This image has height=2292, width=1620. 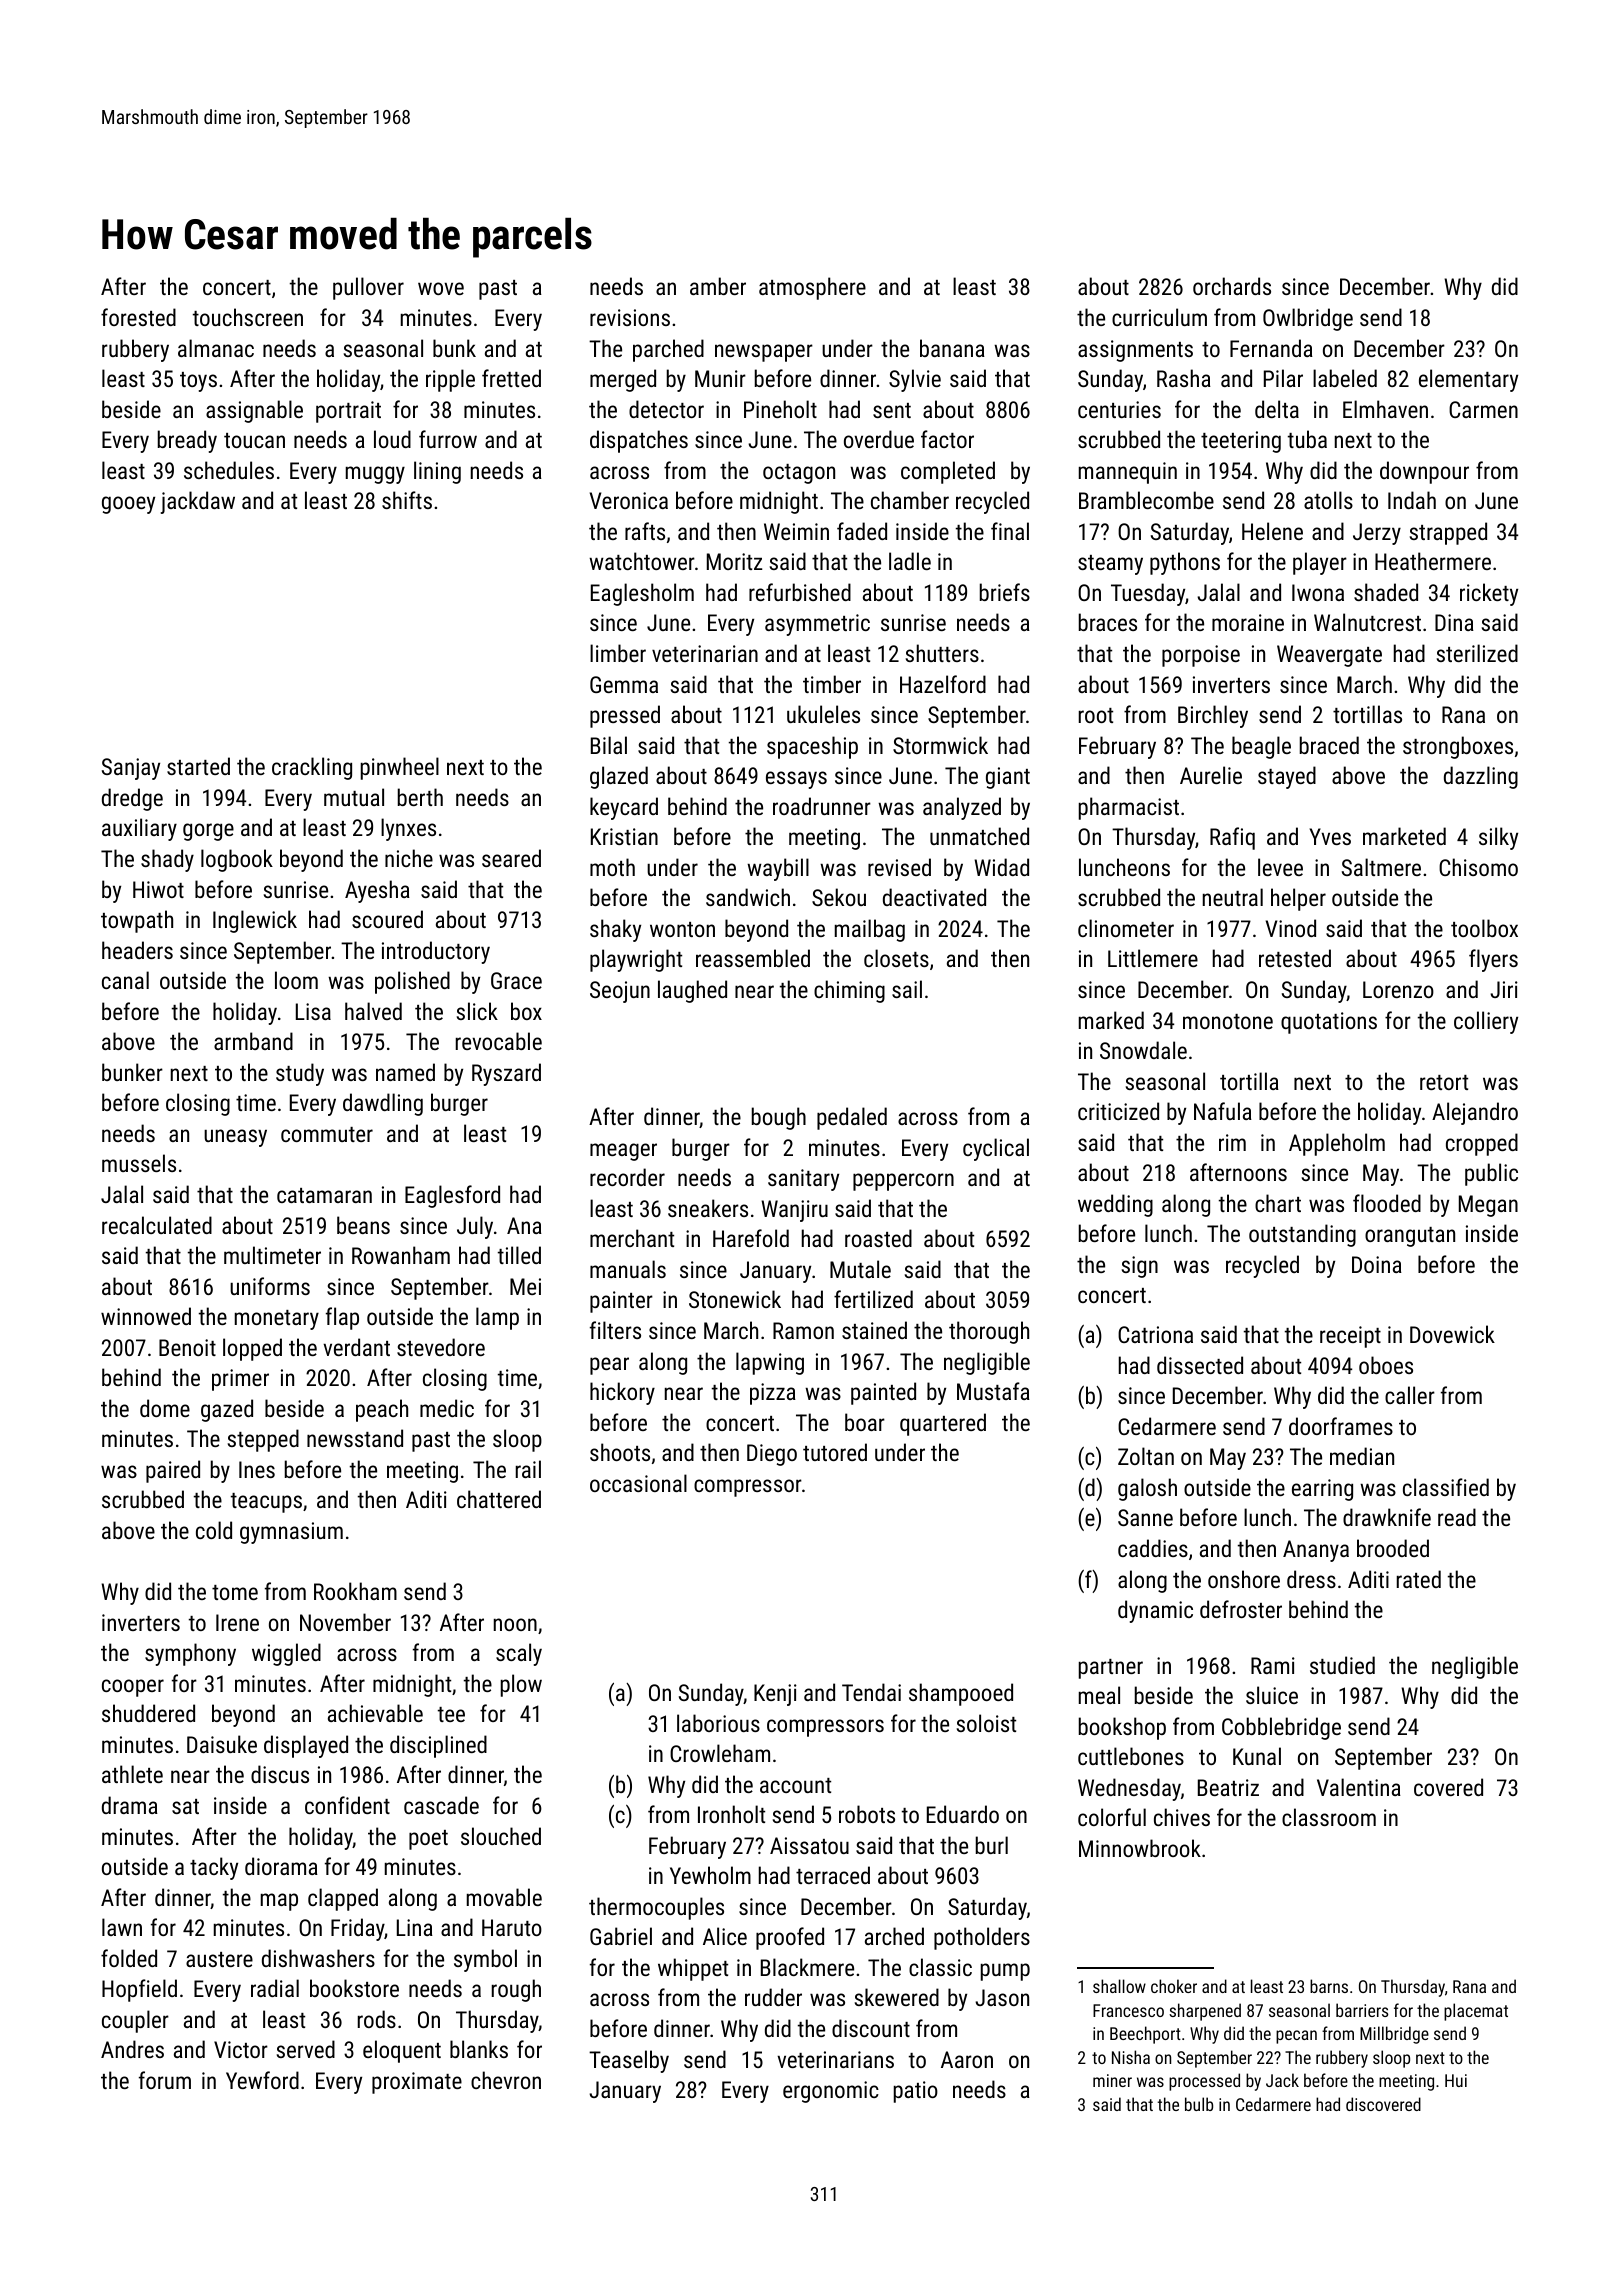 I want to click on wonton, so click(x=682, y=929).
